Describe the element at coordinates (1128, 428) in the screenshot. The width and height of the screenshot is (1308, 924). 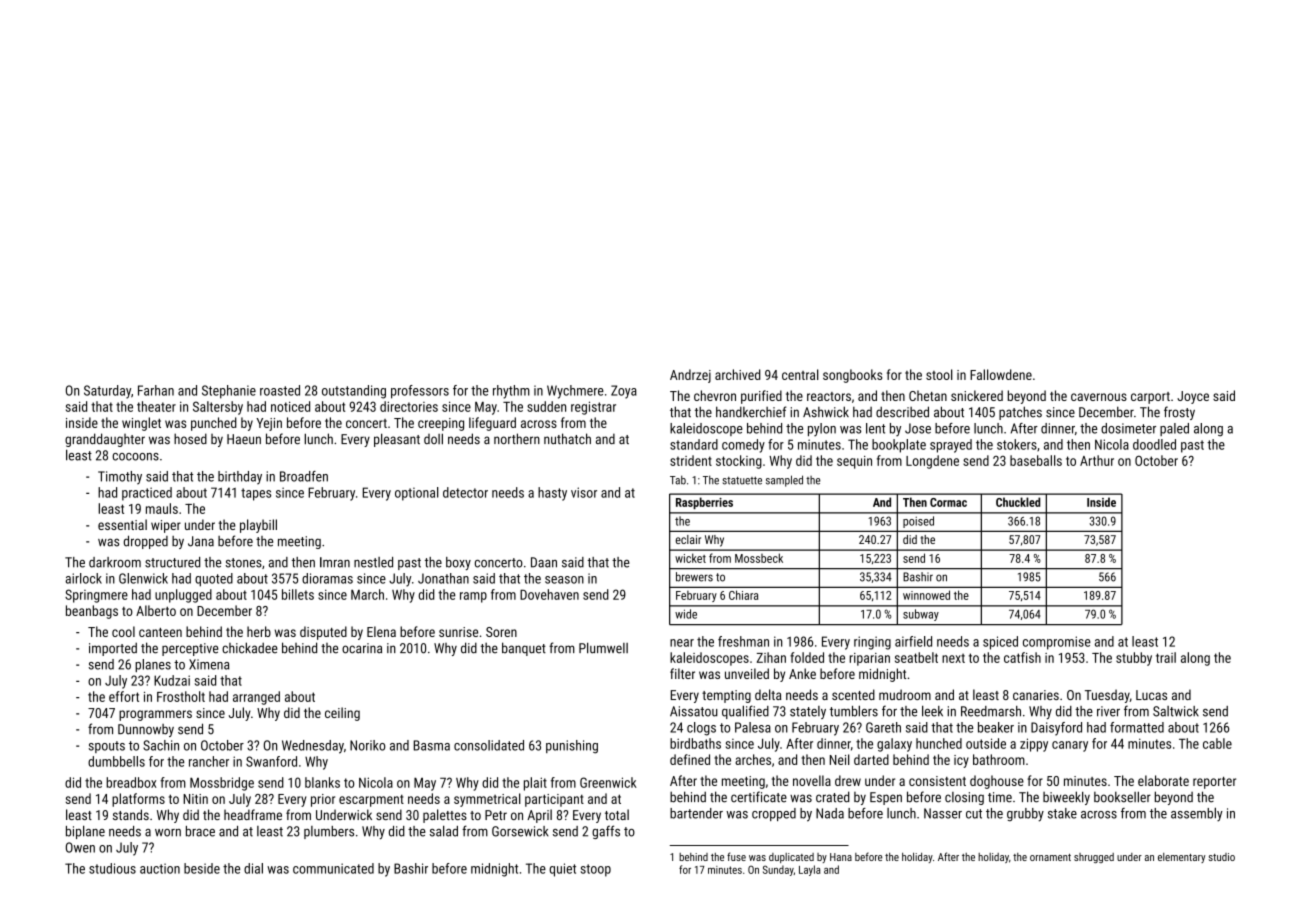
I see `dosimeter` at that location.
